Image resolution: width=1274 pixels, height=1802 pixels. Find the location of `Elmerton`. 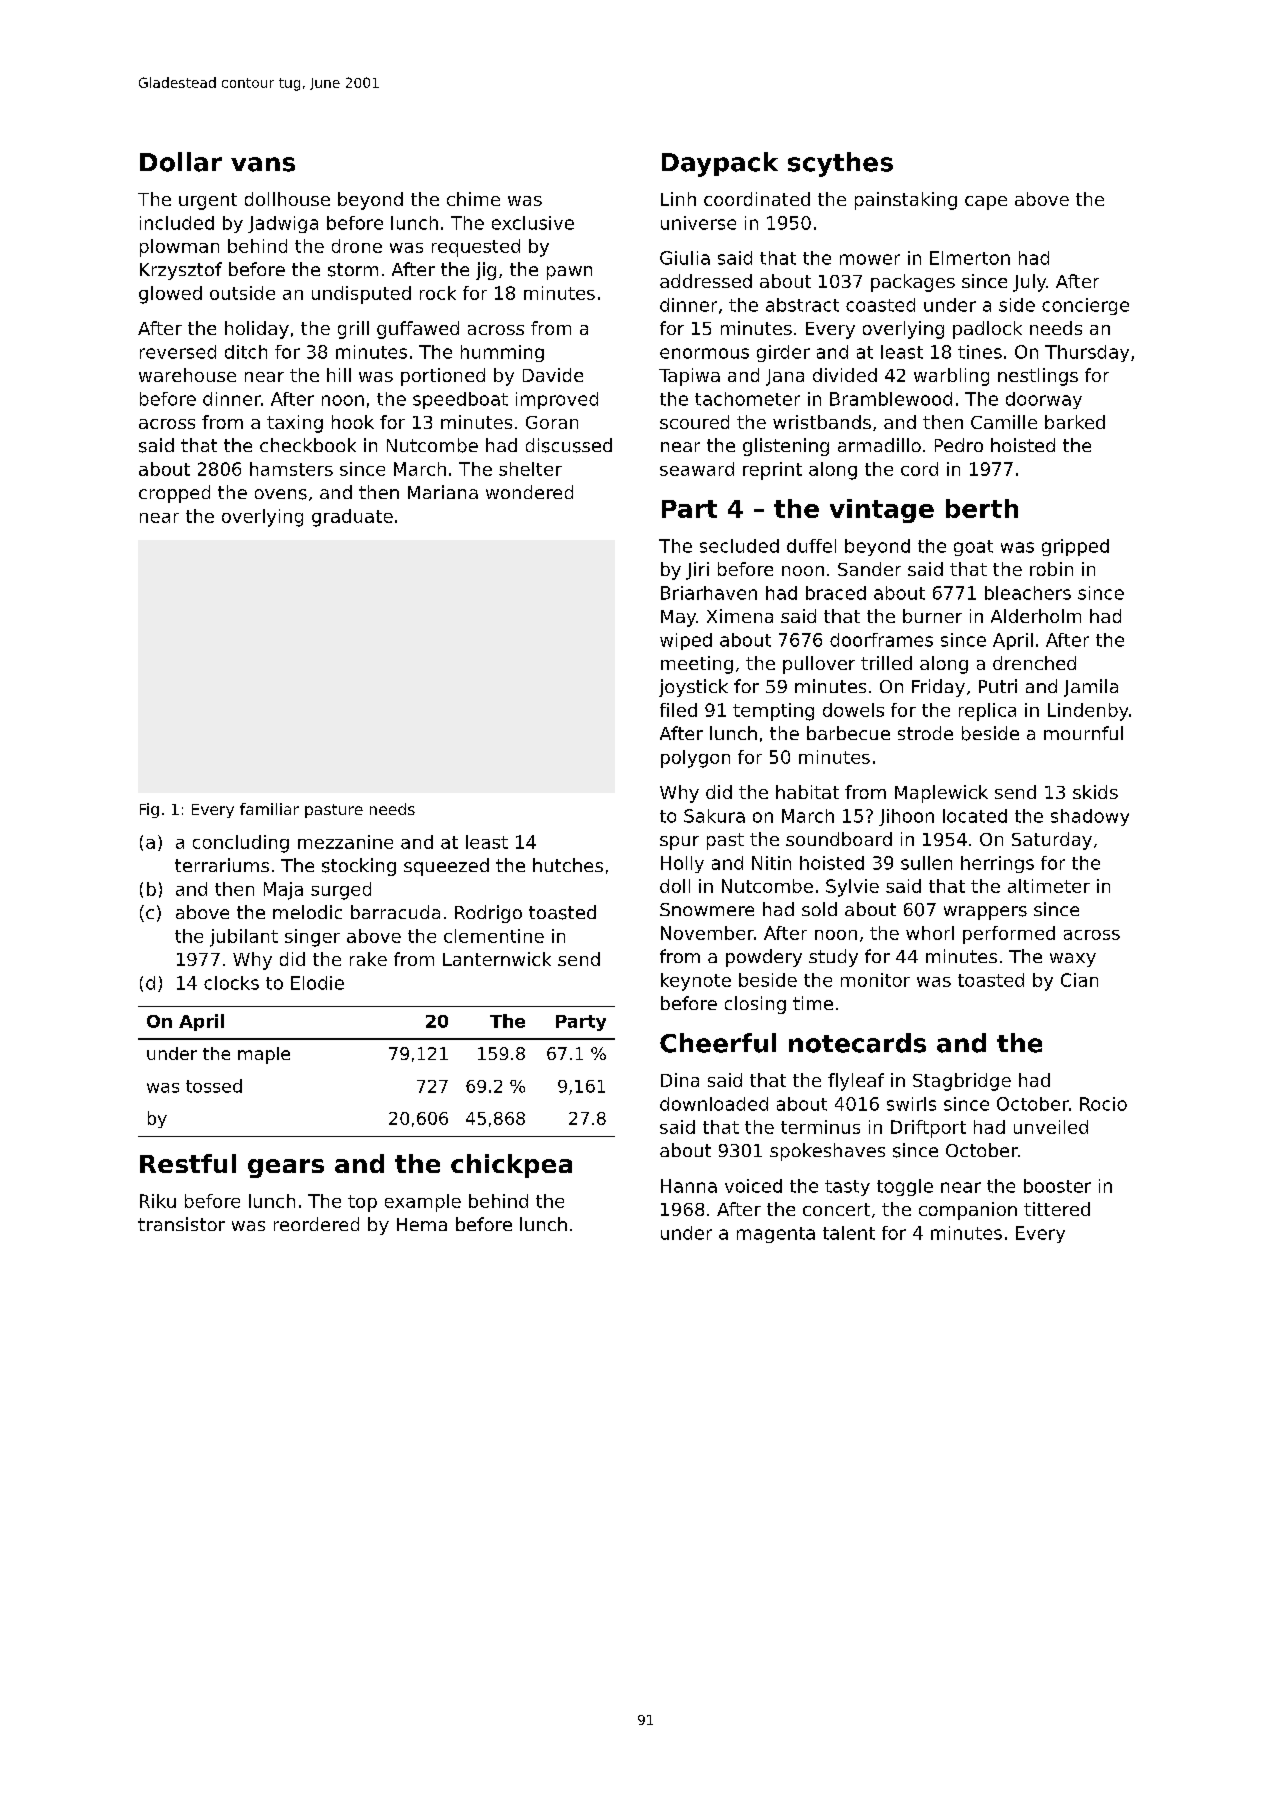

Elmerton is located at coordinates (970, 258).
